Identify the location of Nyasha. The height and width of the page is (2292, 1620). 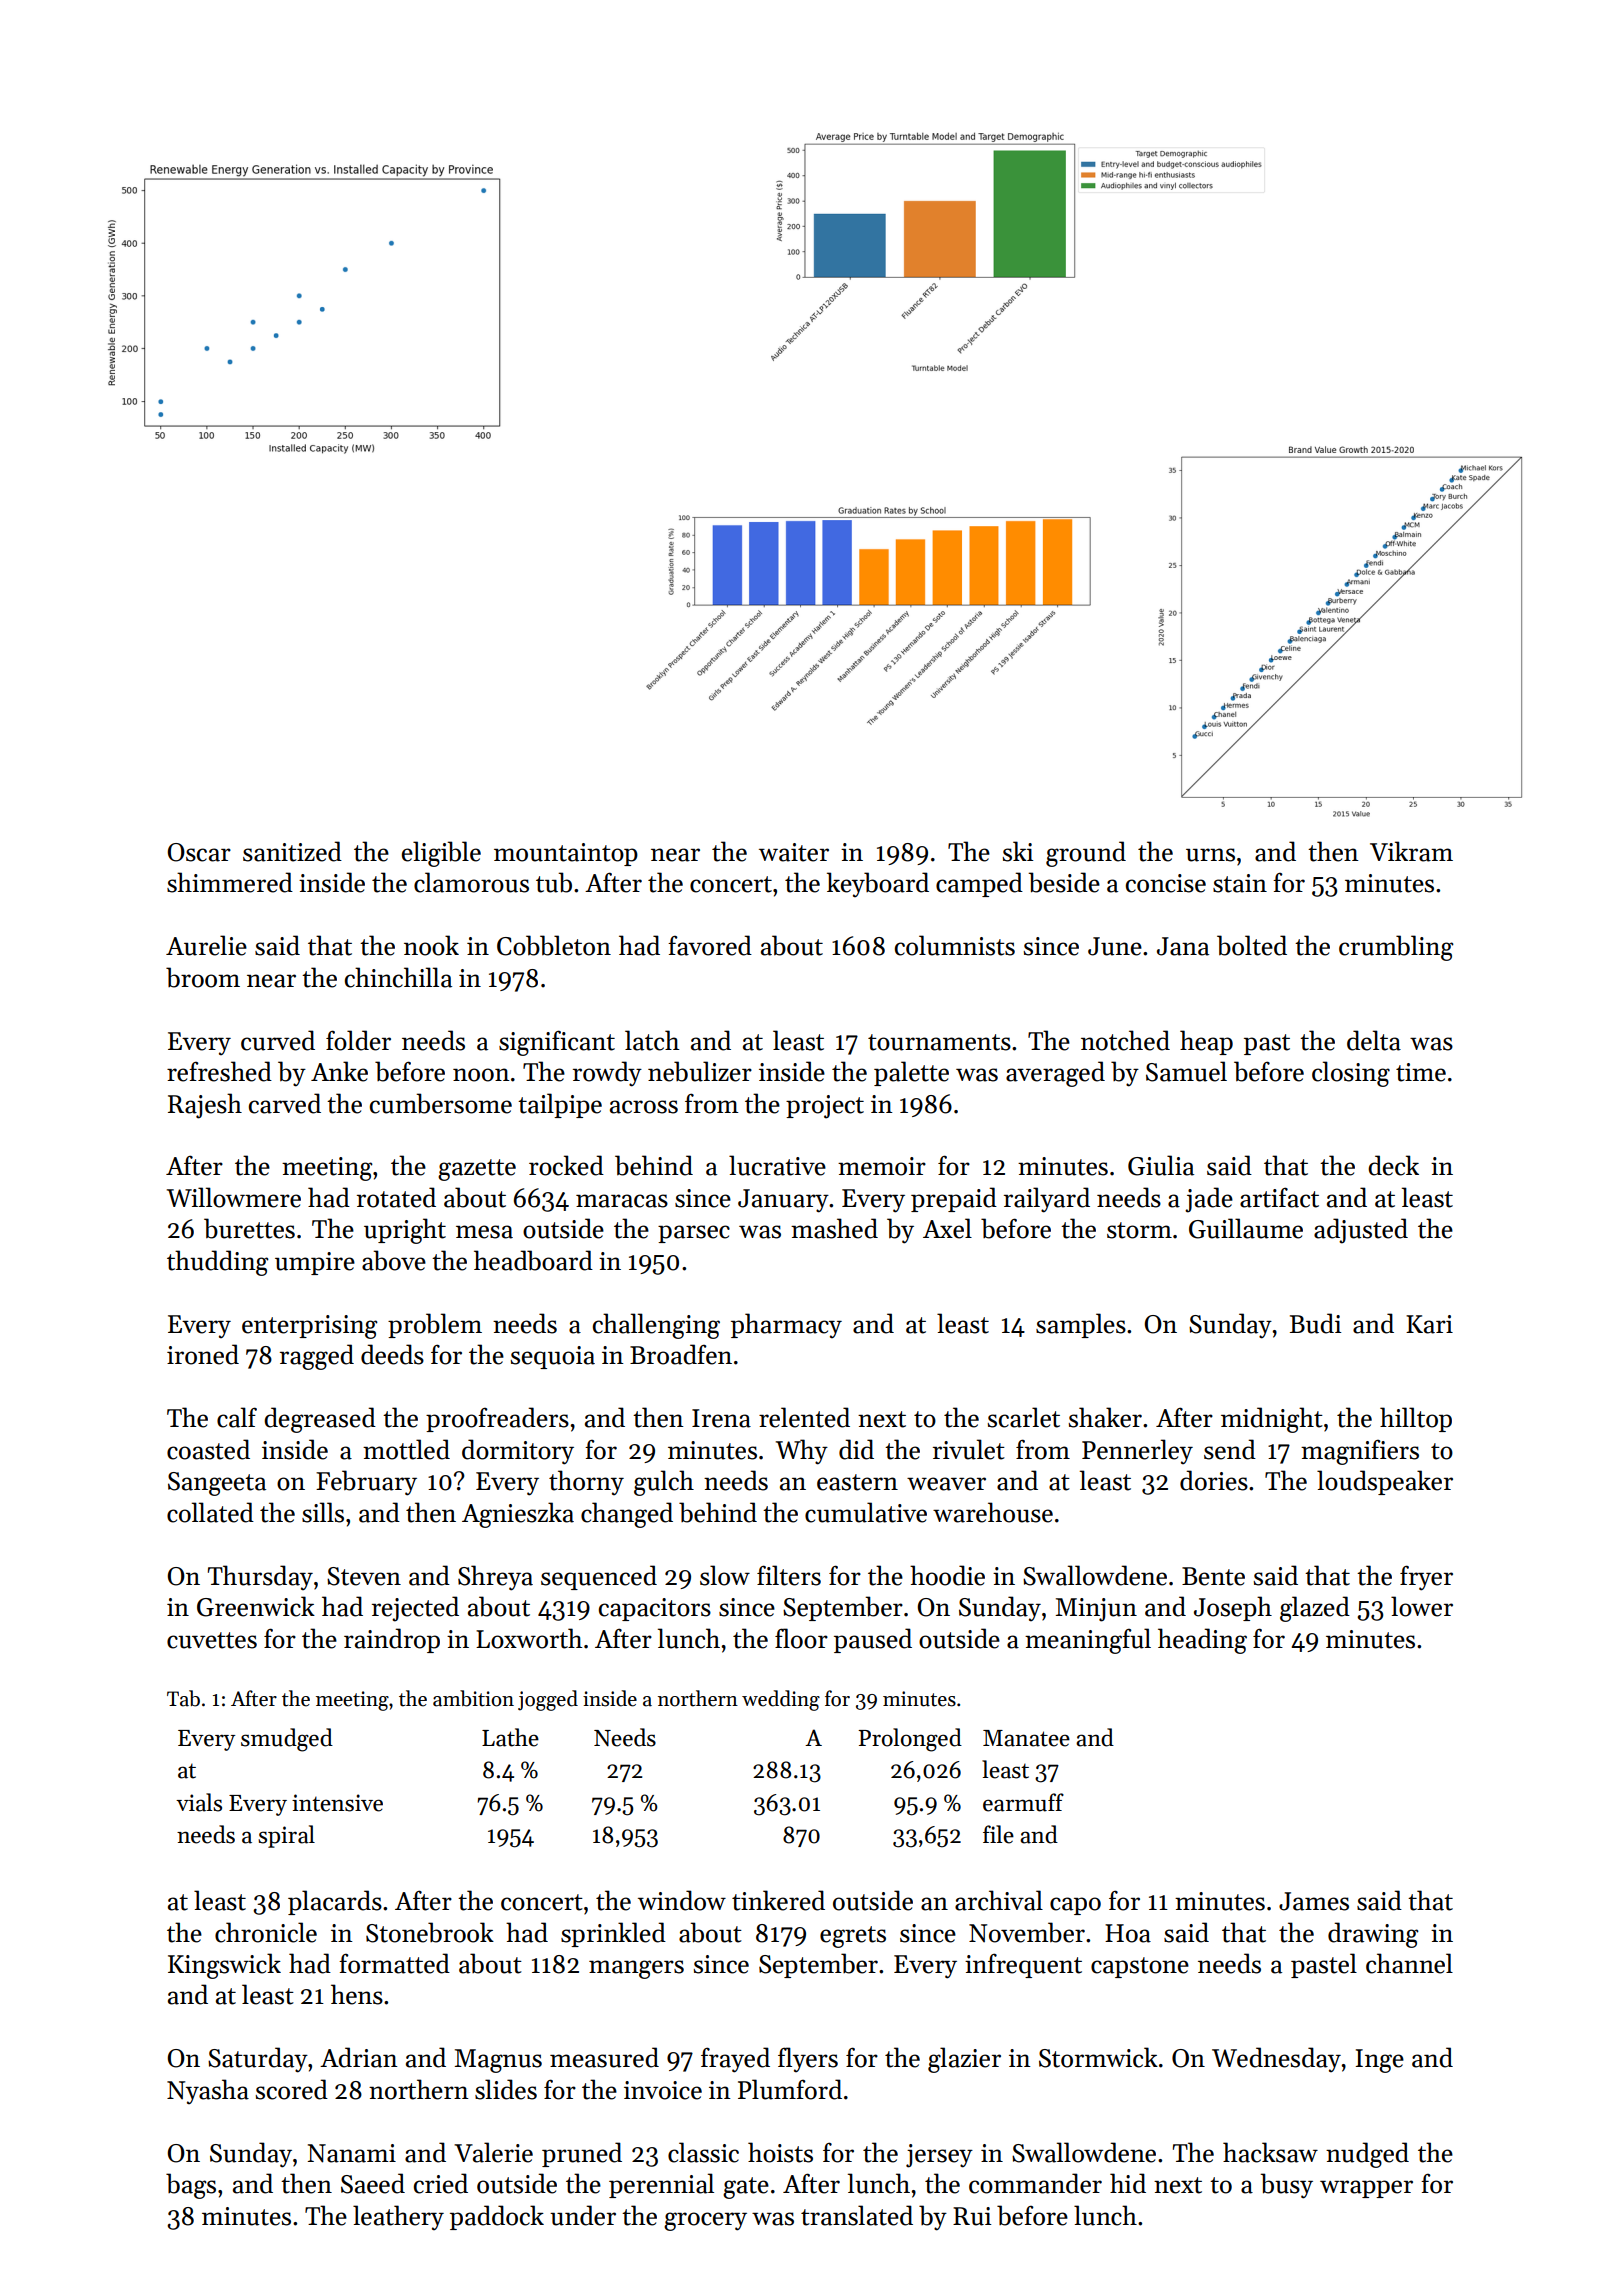
(208, 2091).
